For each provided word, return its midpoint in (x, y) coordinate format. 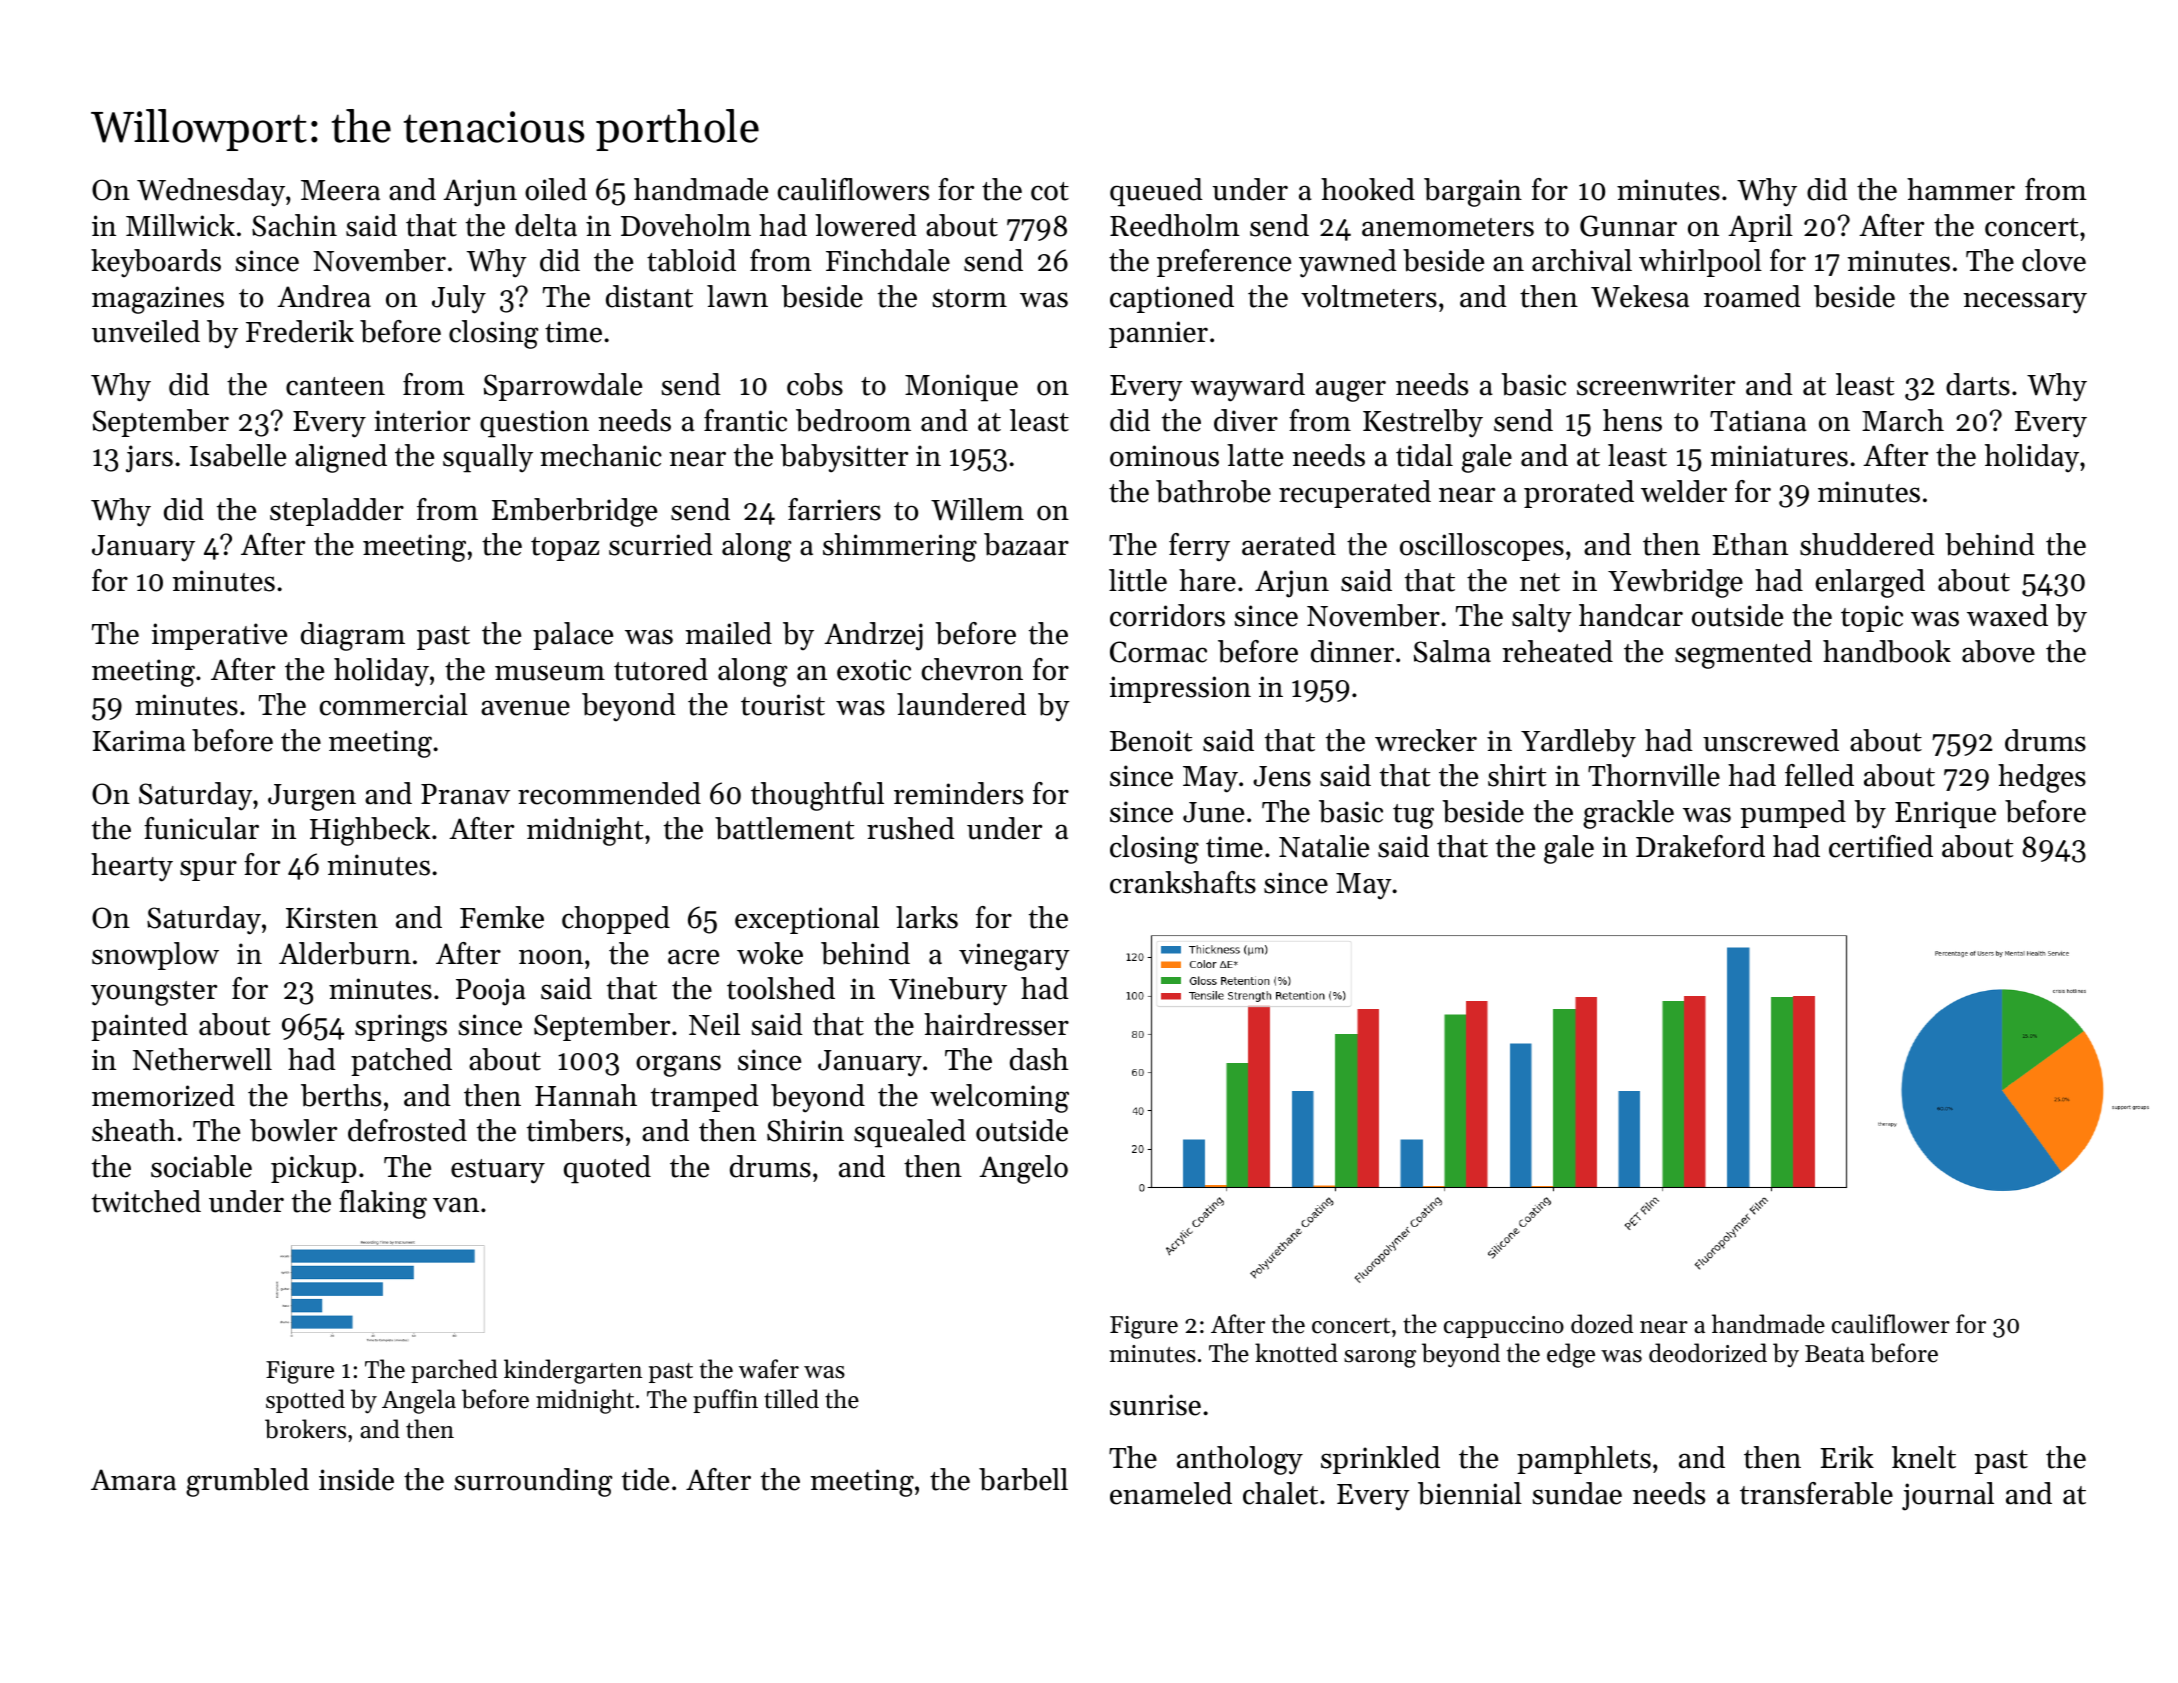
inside (356, 1479)
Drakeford (1700, 846)
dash (1039, 1059)
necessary (2025, 303)
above (1998, 651)
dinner (1352, 651)
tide (645, 1479)
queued (1156, 192)
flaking (383, 1204)
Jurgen (312, 797)
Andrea (324, 296)
